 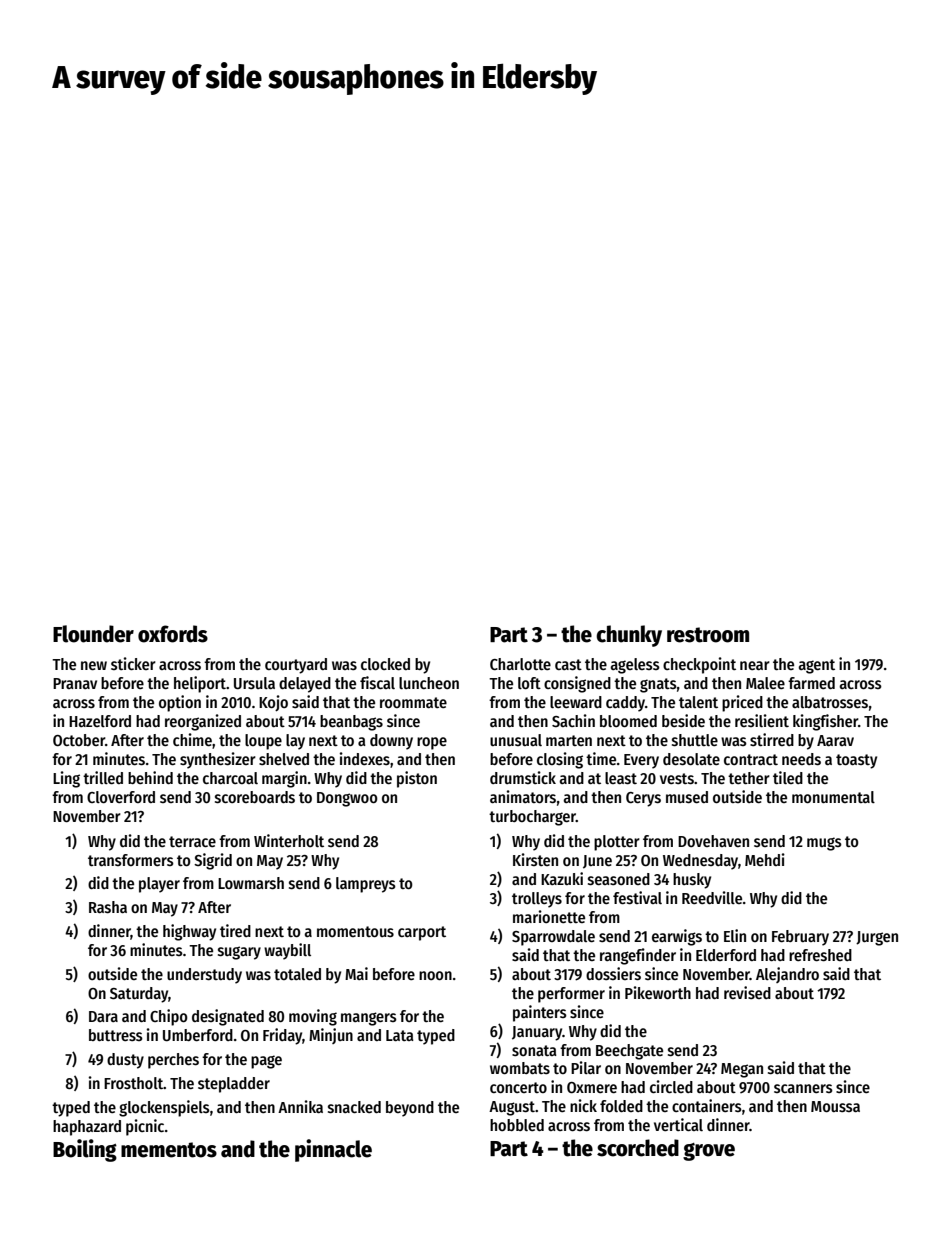 I want to click on refreshed, so click(x=820, y=955).
